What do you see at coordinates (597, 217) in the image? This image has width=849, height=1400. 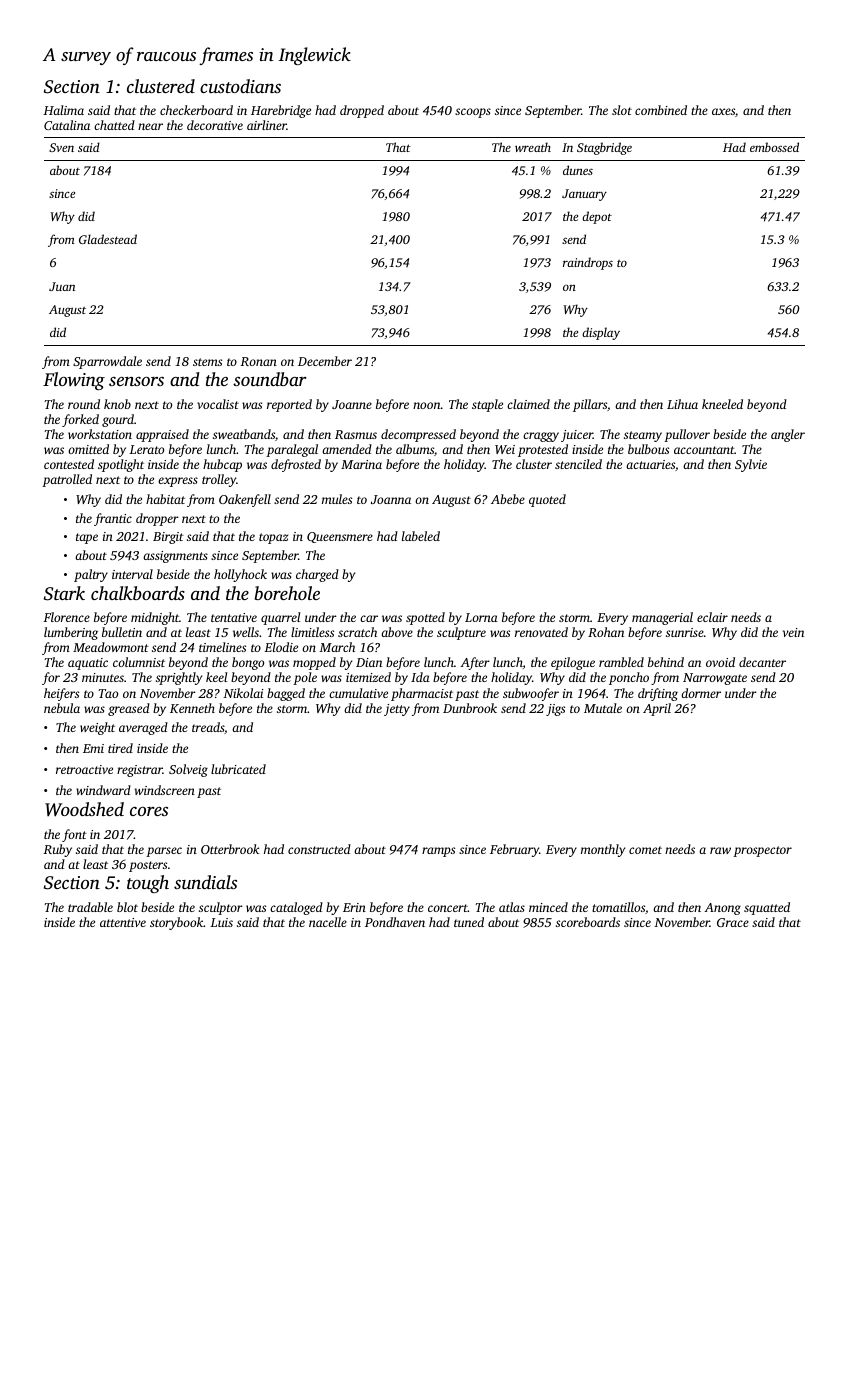 I see `depot` at bounding box center [597, 217].
